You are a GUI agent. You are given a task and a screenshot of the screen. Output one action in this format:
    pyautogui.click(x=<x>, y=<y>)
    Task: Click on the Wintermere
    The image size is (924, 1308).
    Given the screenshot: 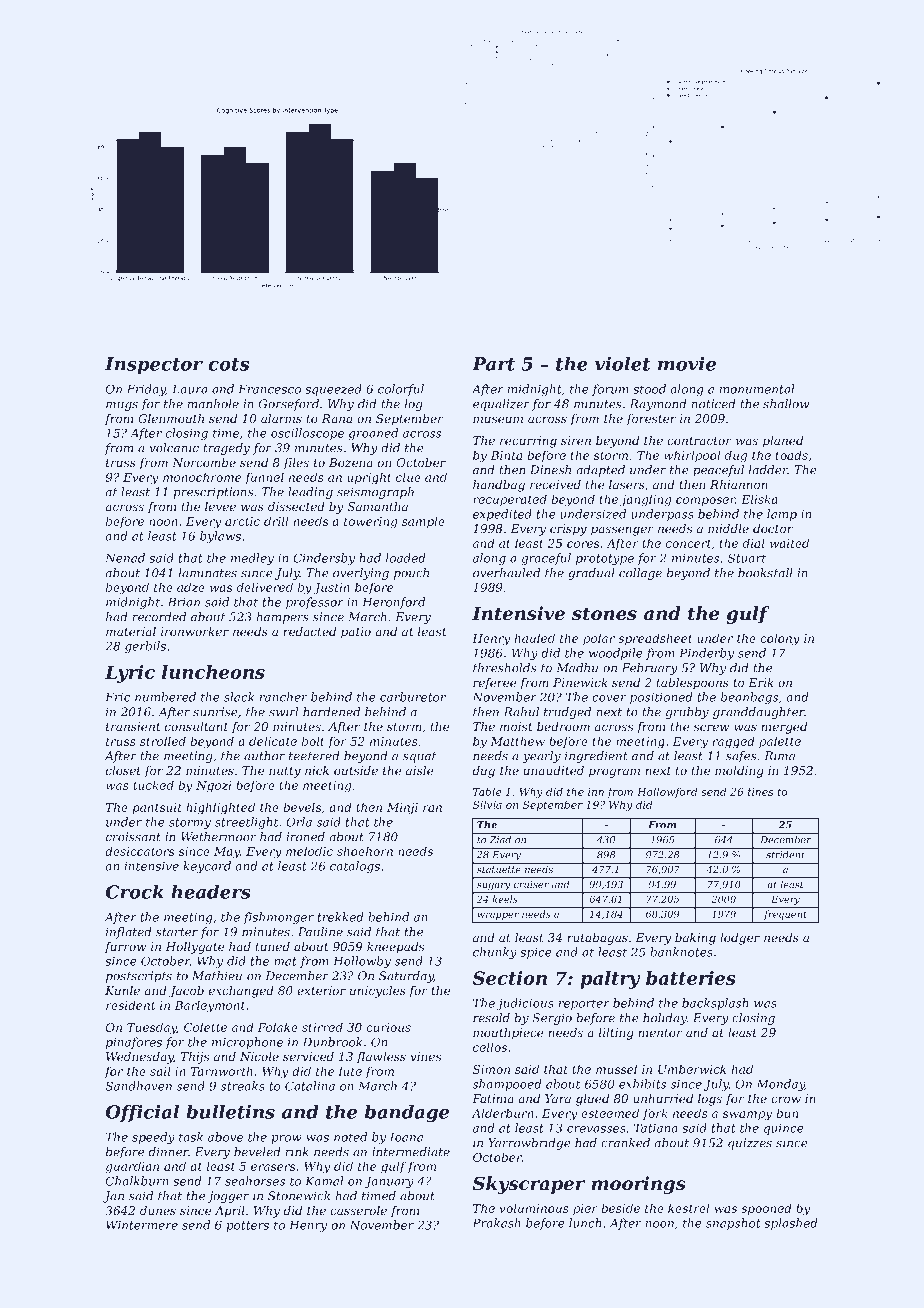 What is the action you would take?
    pyautogui.click(x=142, y=1225)
